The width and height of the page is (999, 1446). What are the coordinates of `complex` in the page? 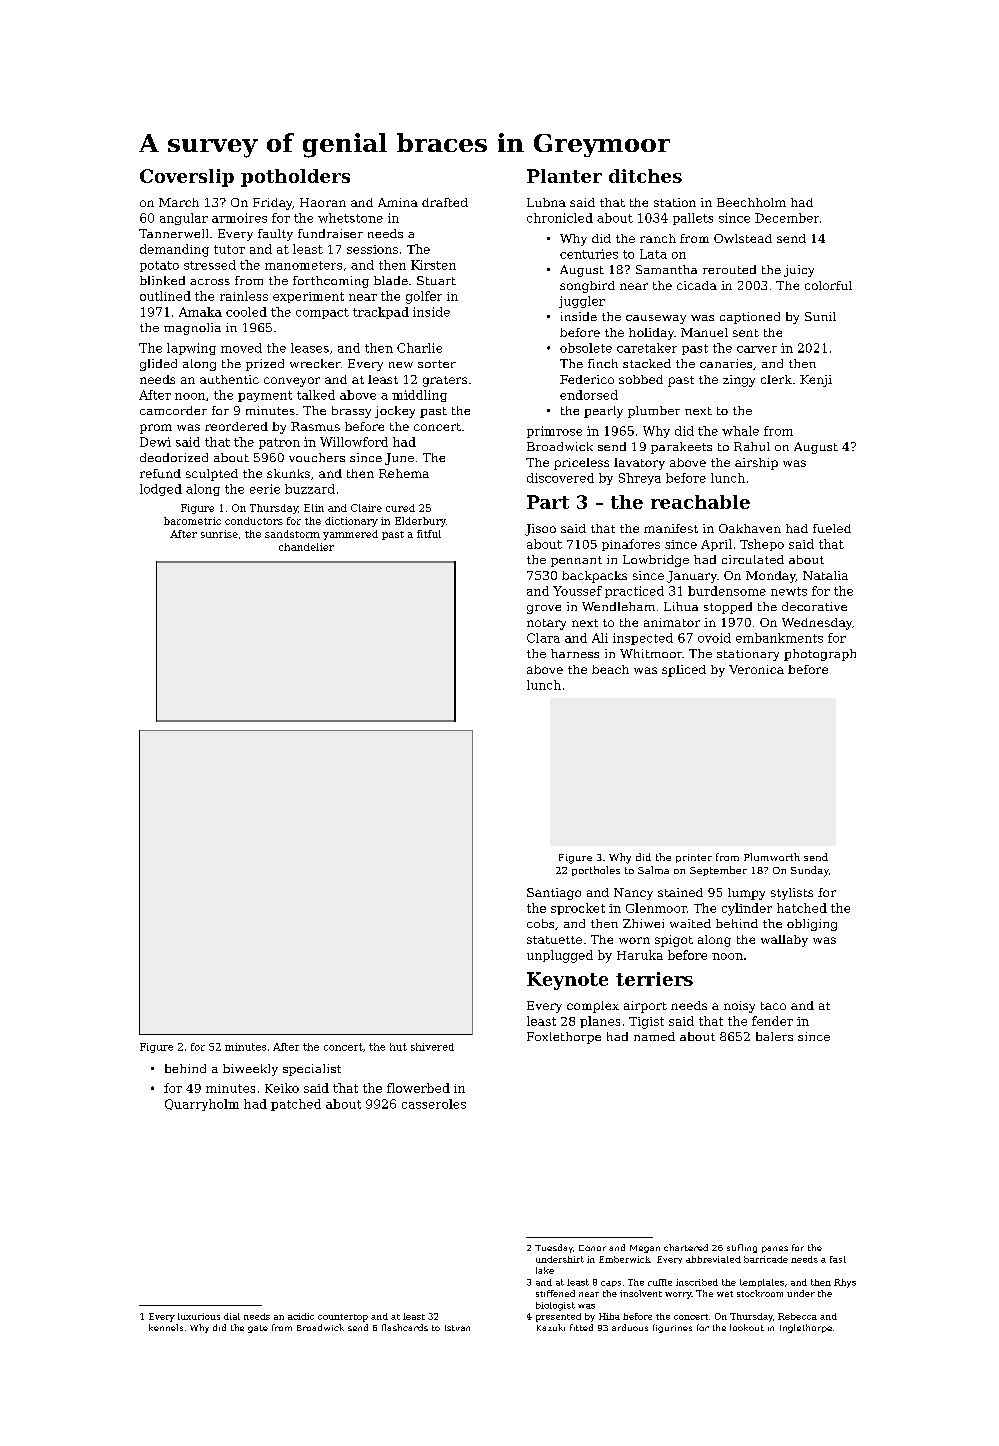 It's located at (593, 1007).
